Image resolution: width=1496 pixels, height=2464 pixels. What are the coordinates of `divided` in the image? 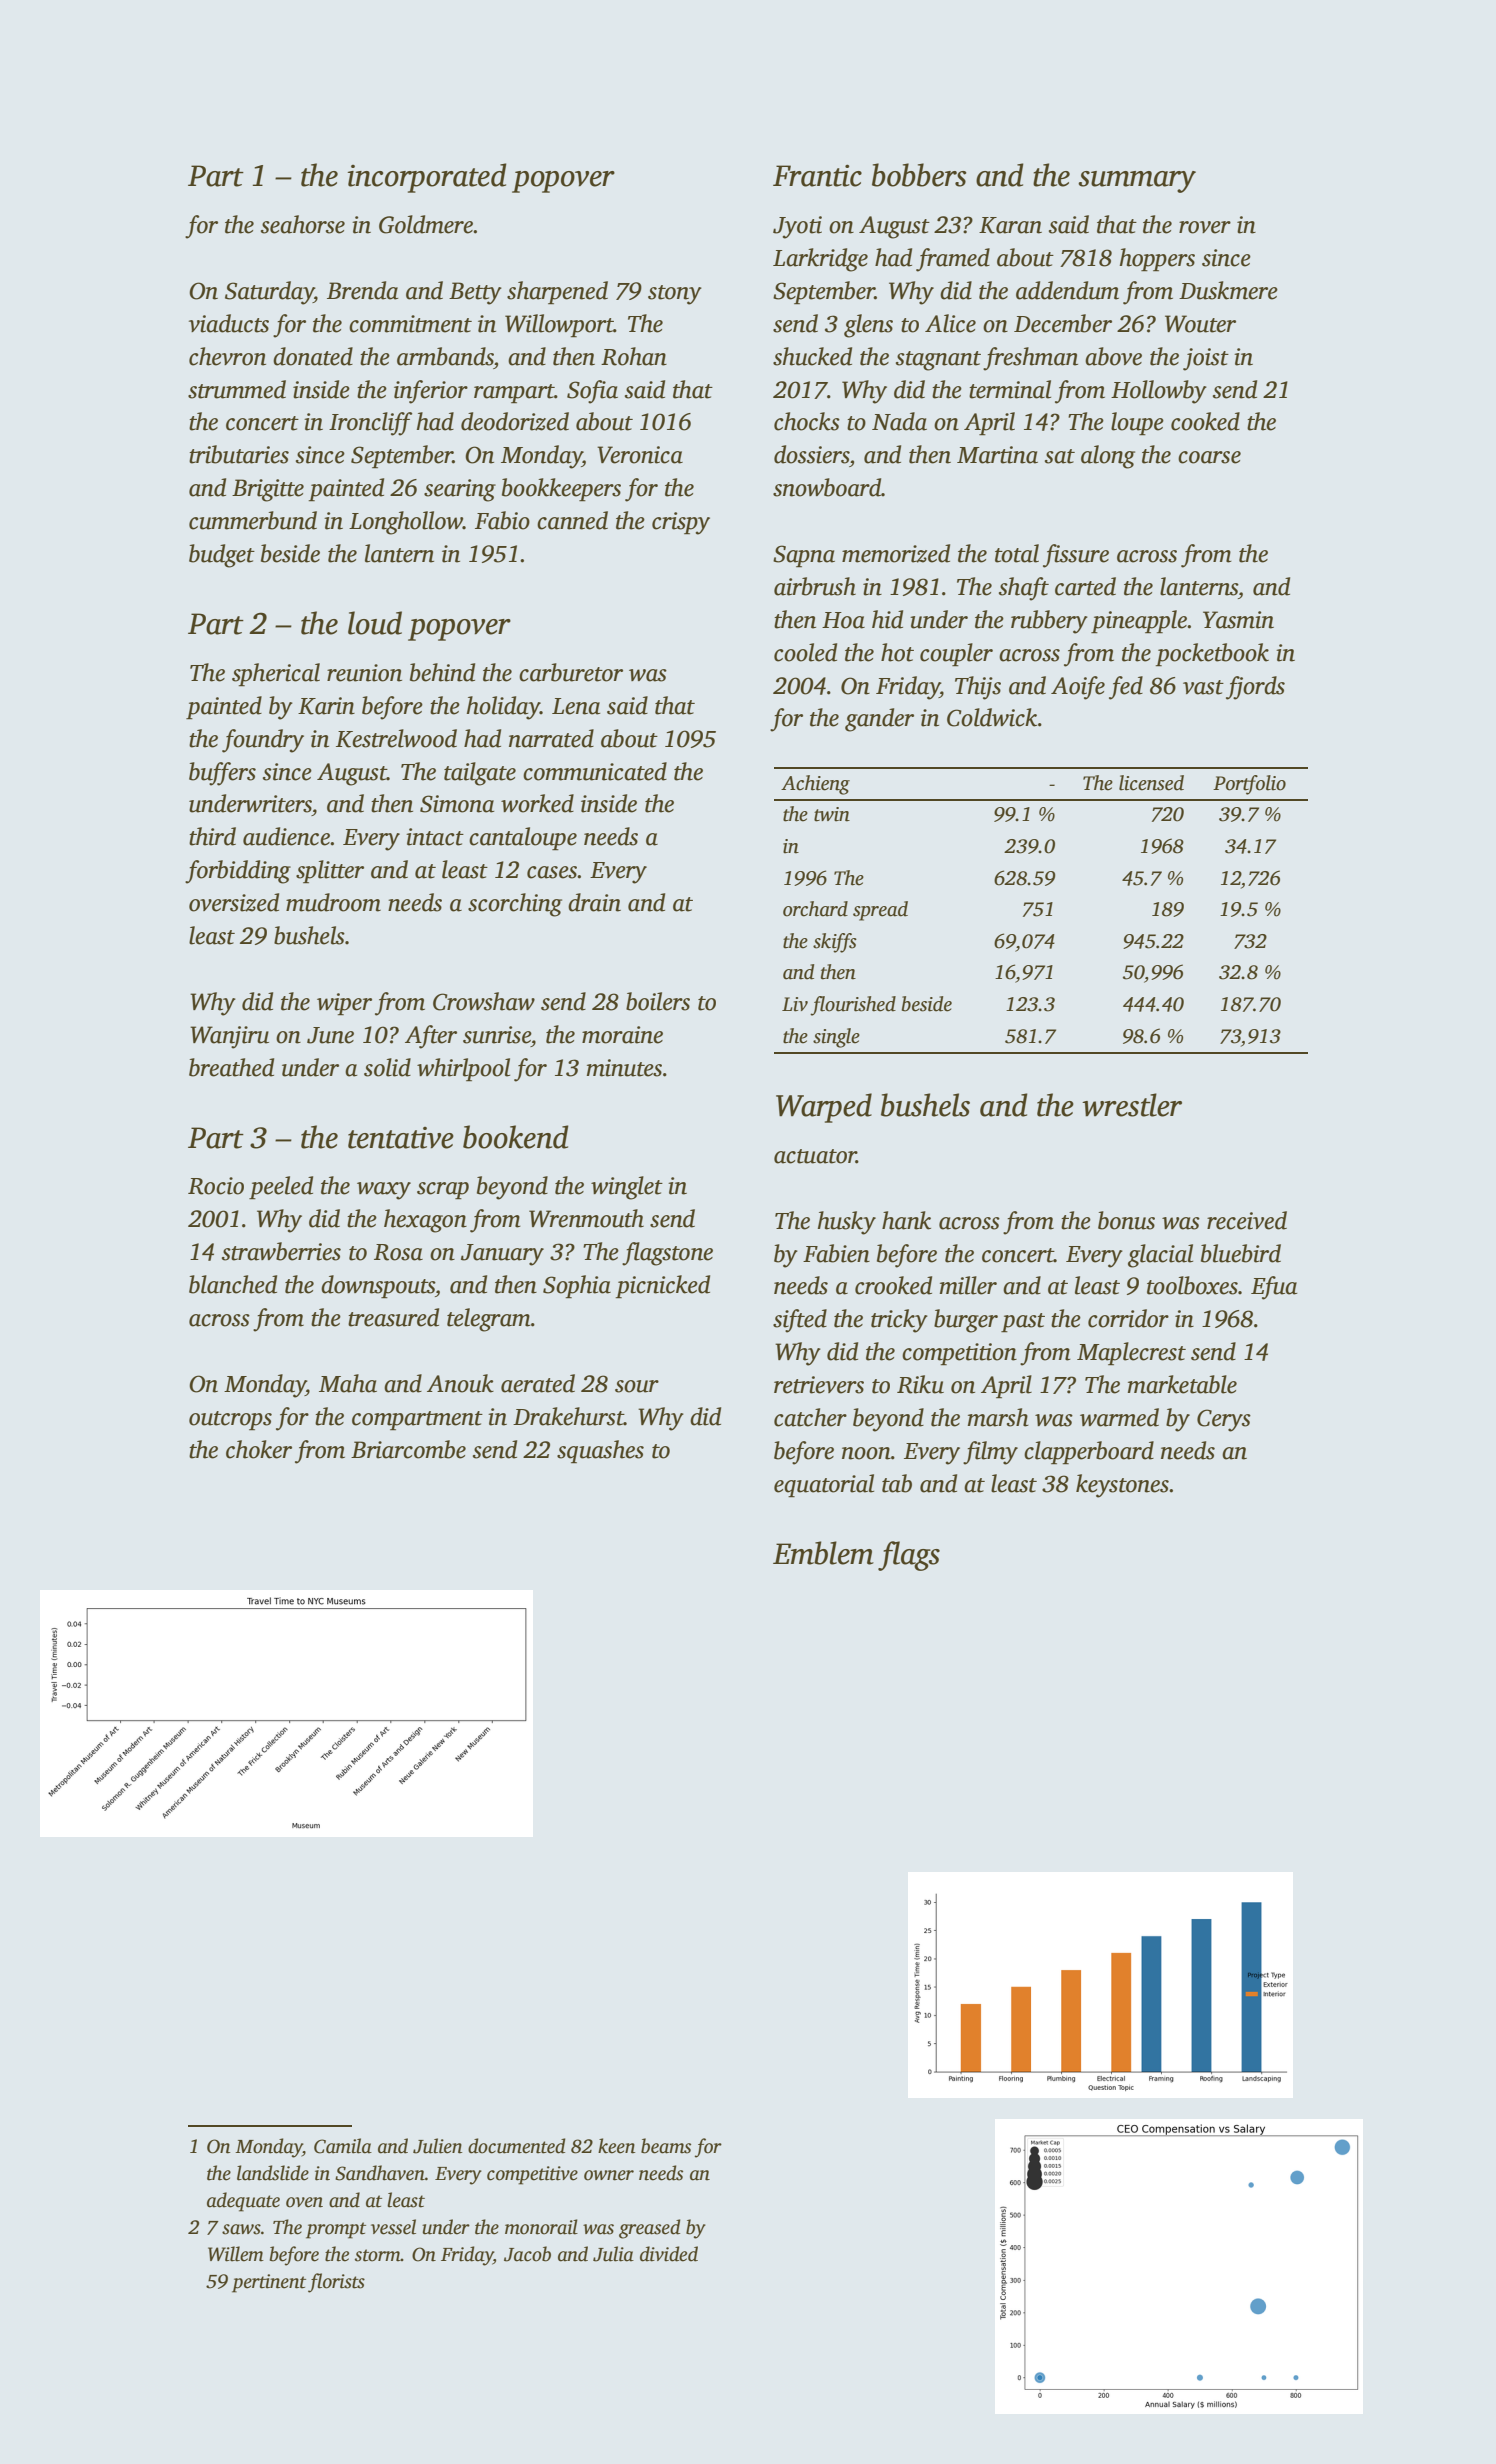 It's located at (669, 2254).
